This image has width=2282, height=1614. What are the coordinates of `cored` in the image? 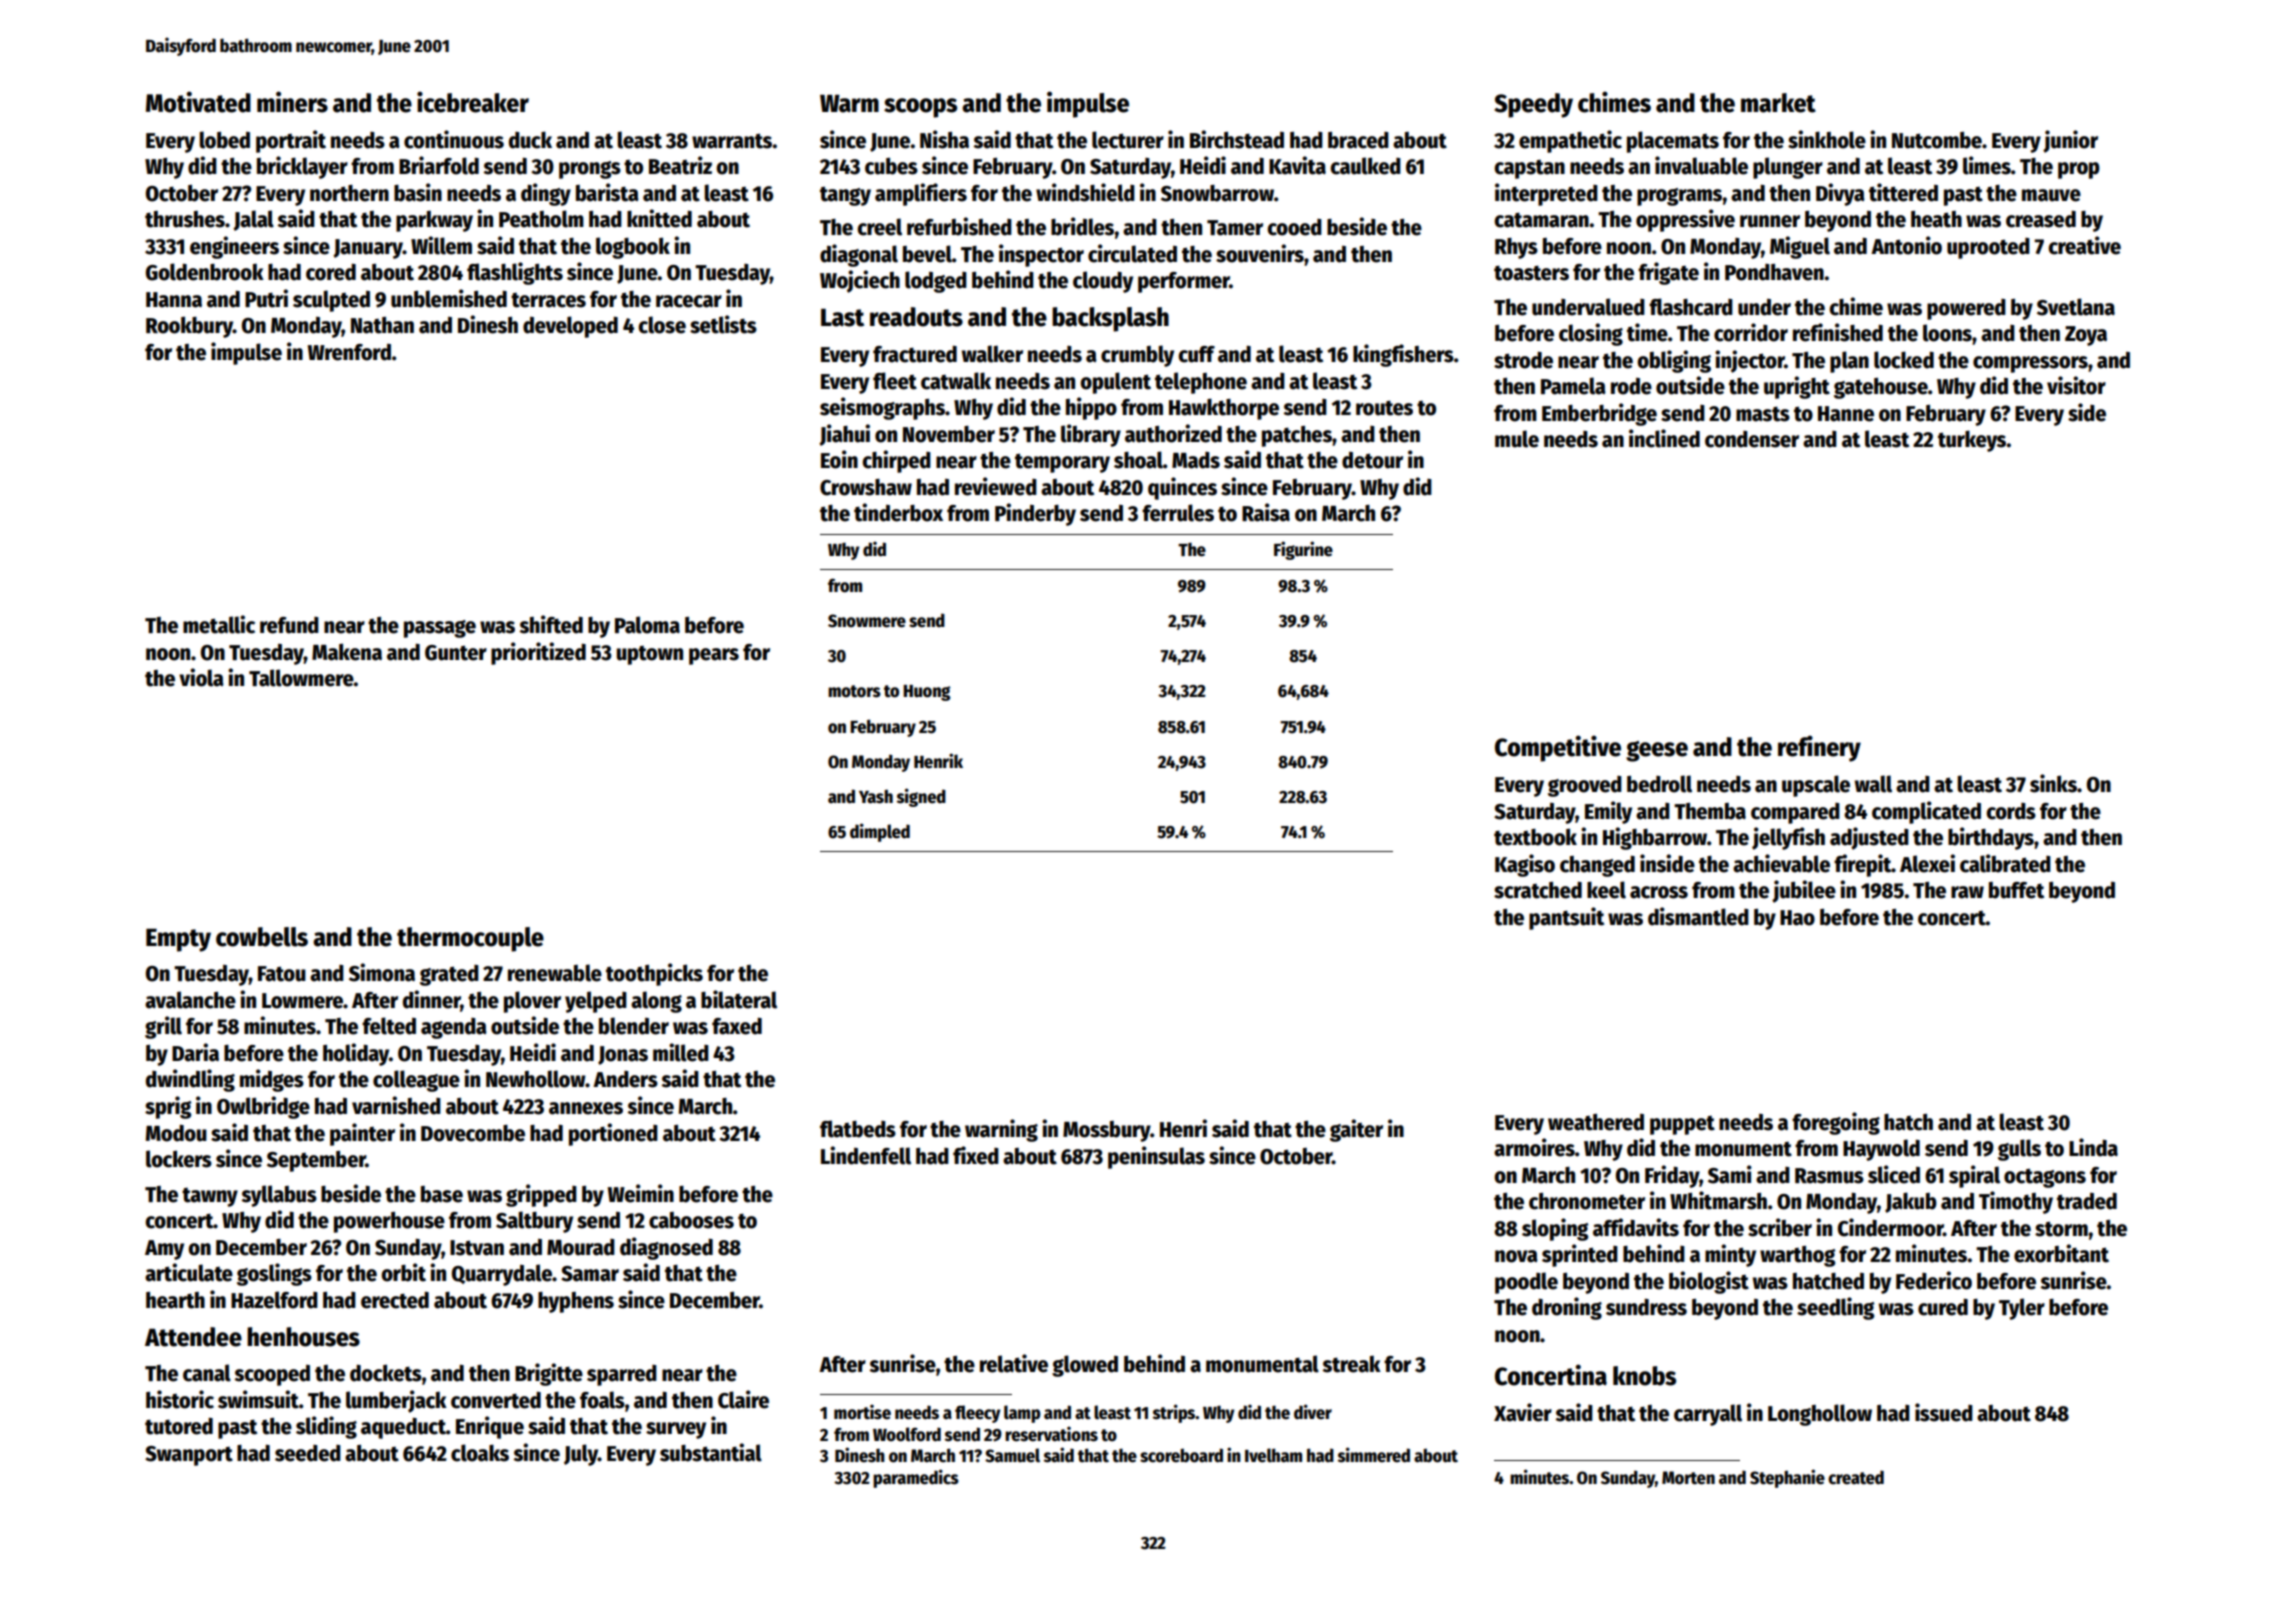 It's located at (331, 272).
